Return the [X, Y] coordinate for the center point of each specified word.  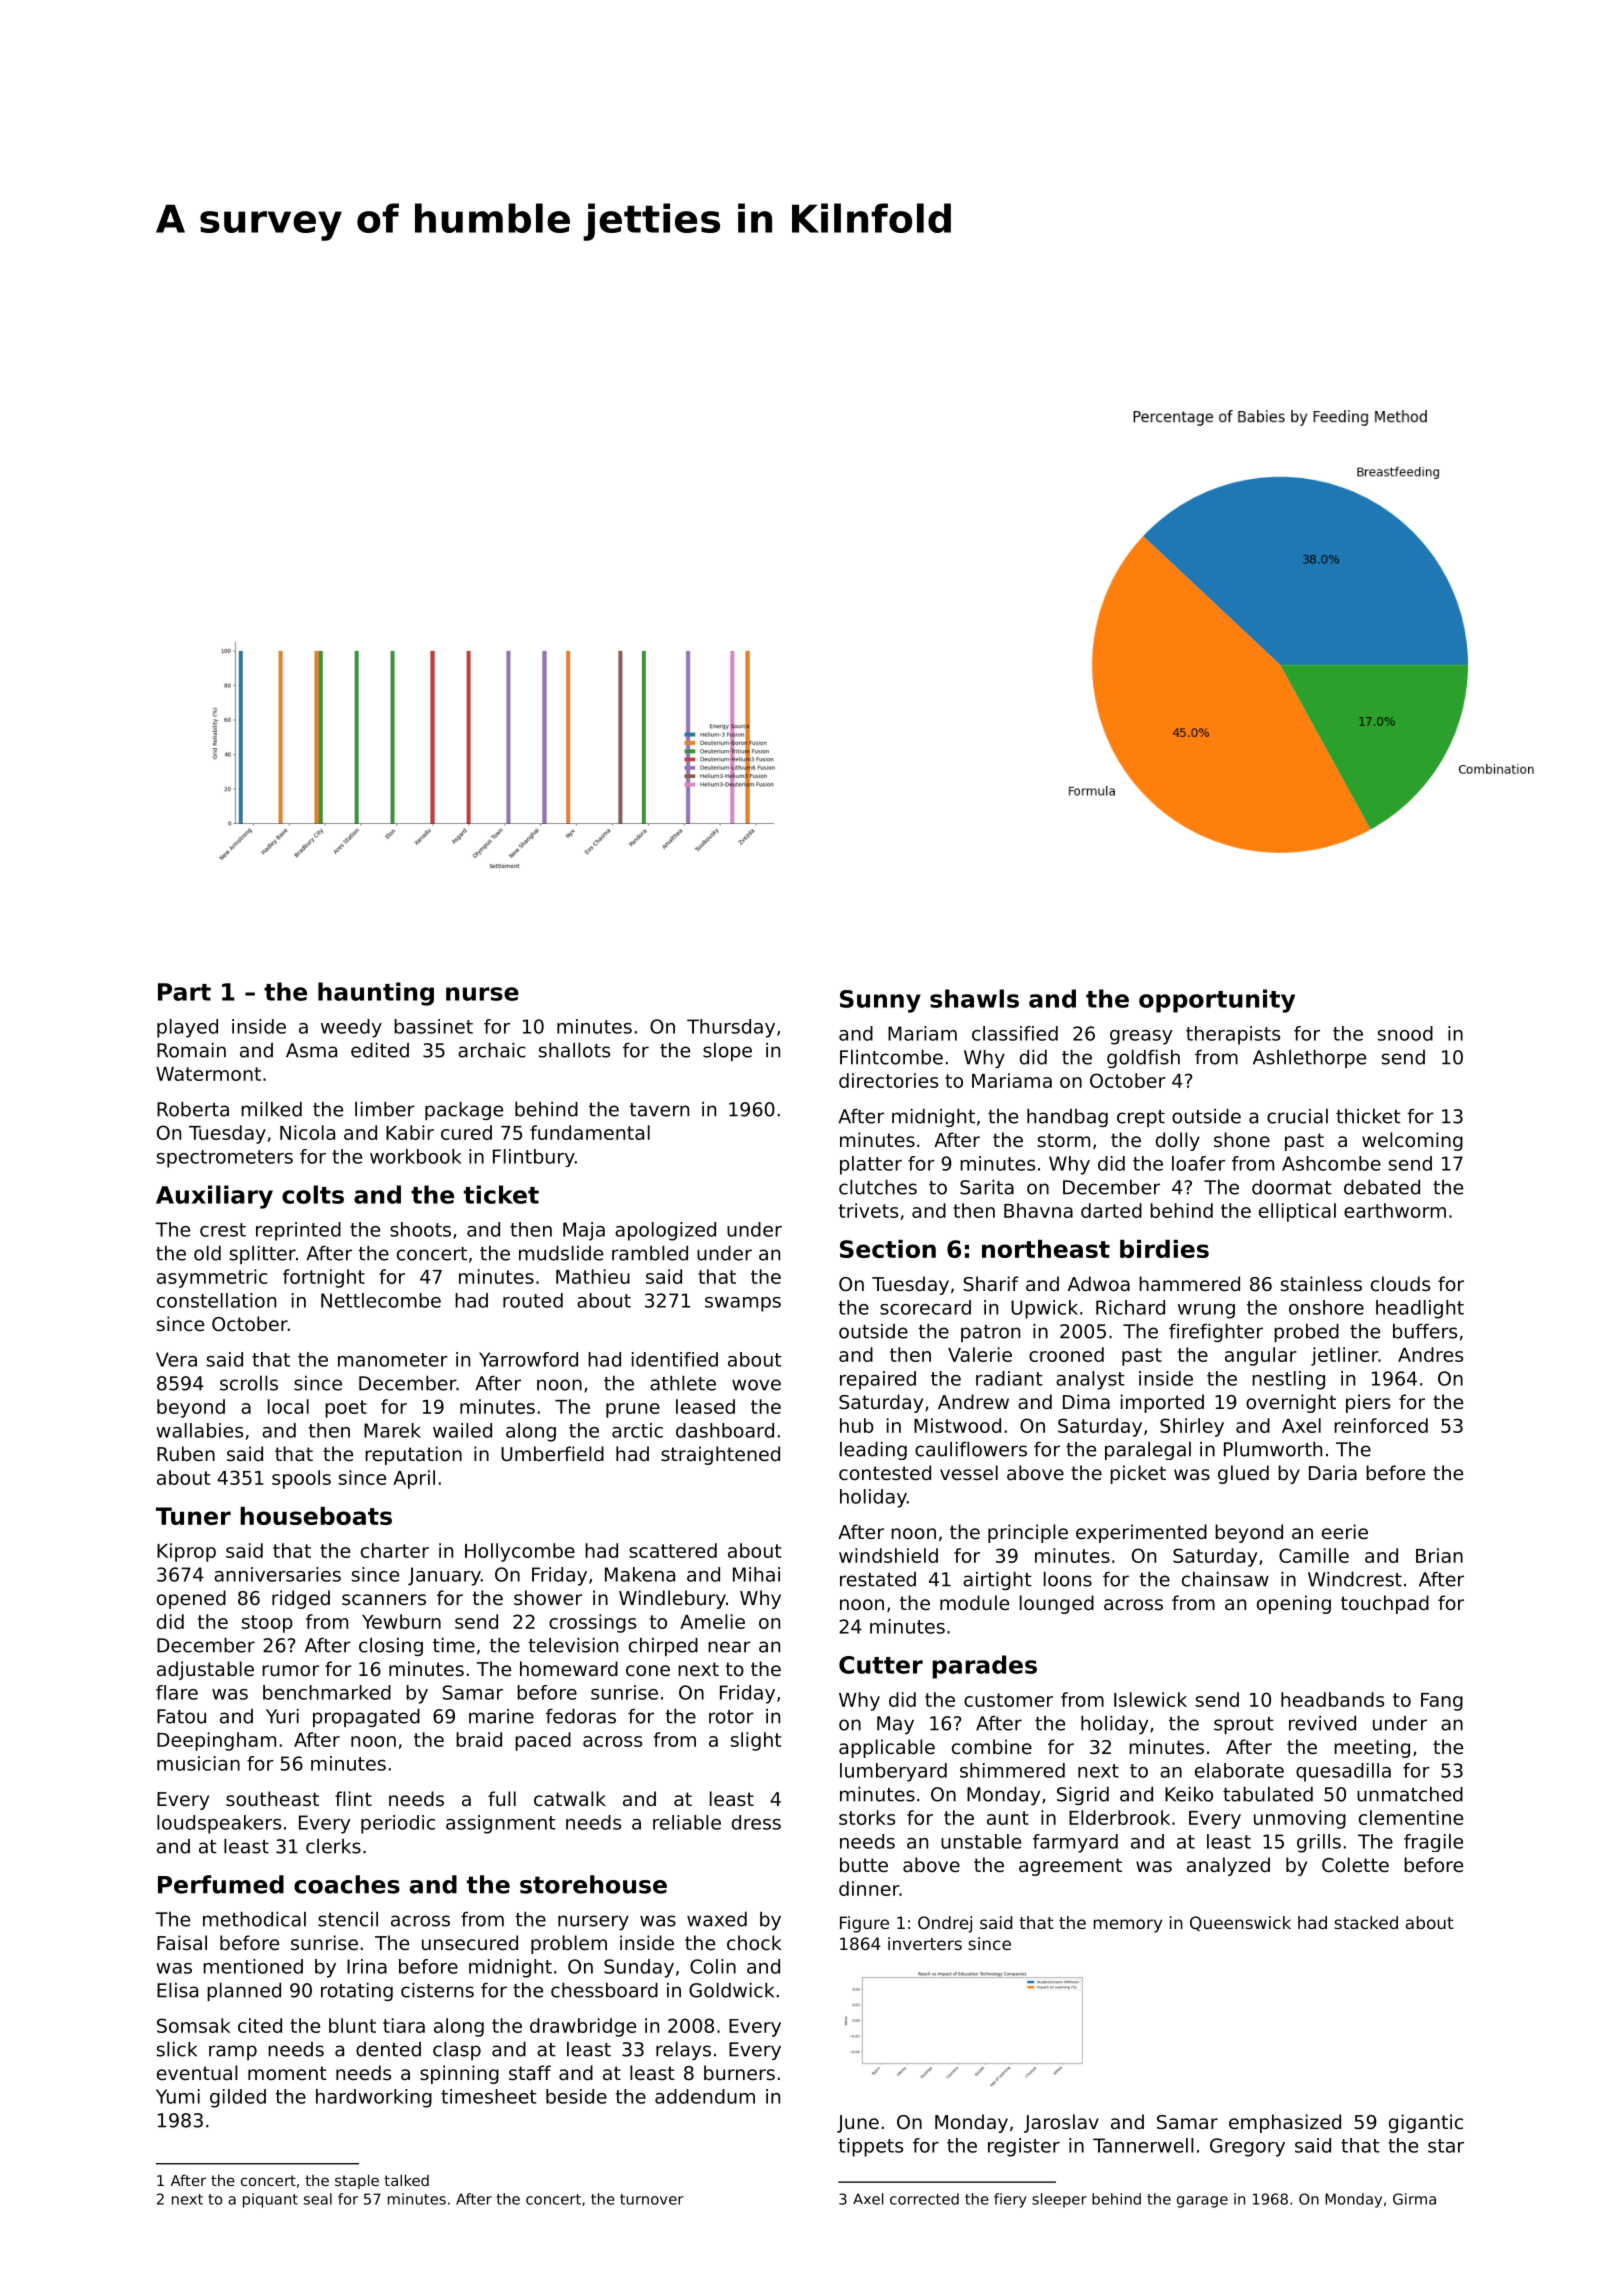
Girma [1414, 2199]
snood [1405, 1033]
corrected [924, 2199]
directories [888, 1080]
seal [318, 2199]
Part [184, 992]
